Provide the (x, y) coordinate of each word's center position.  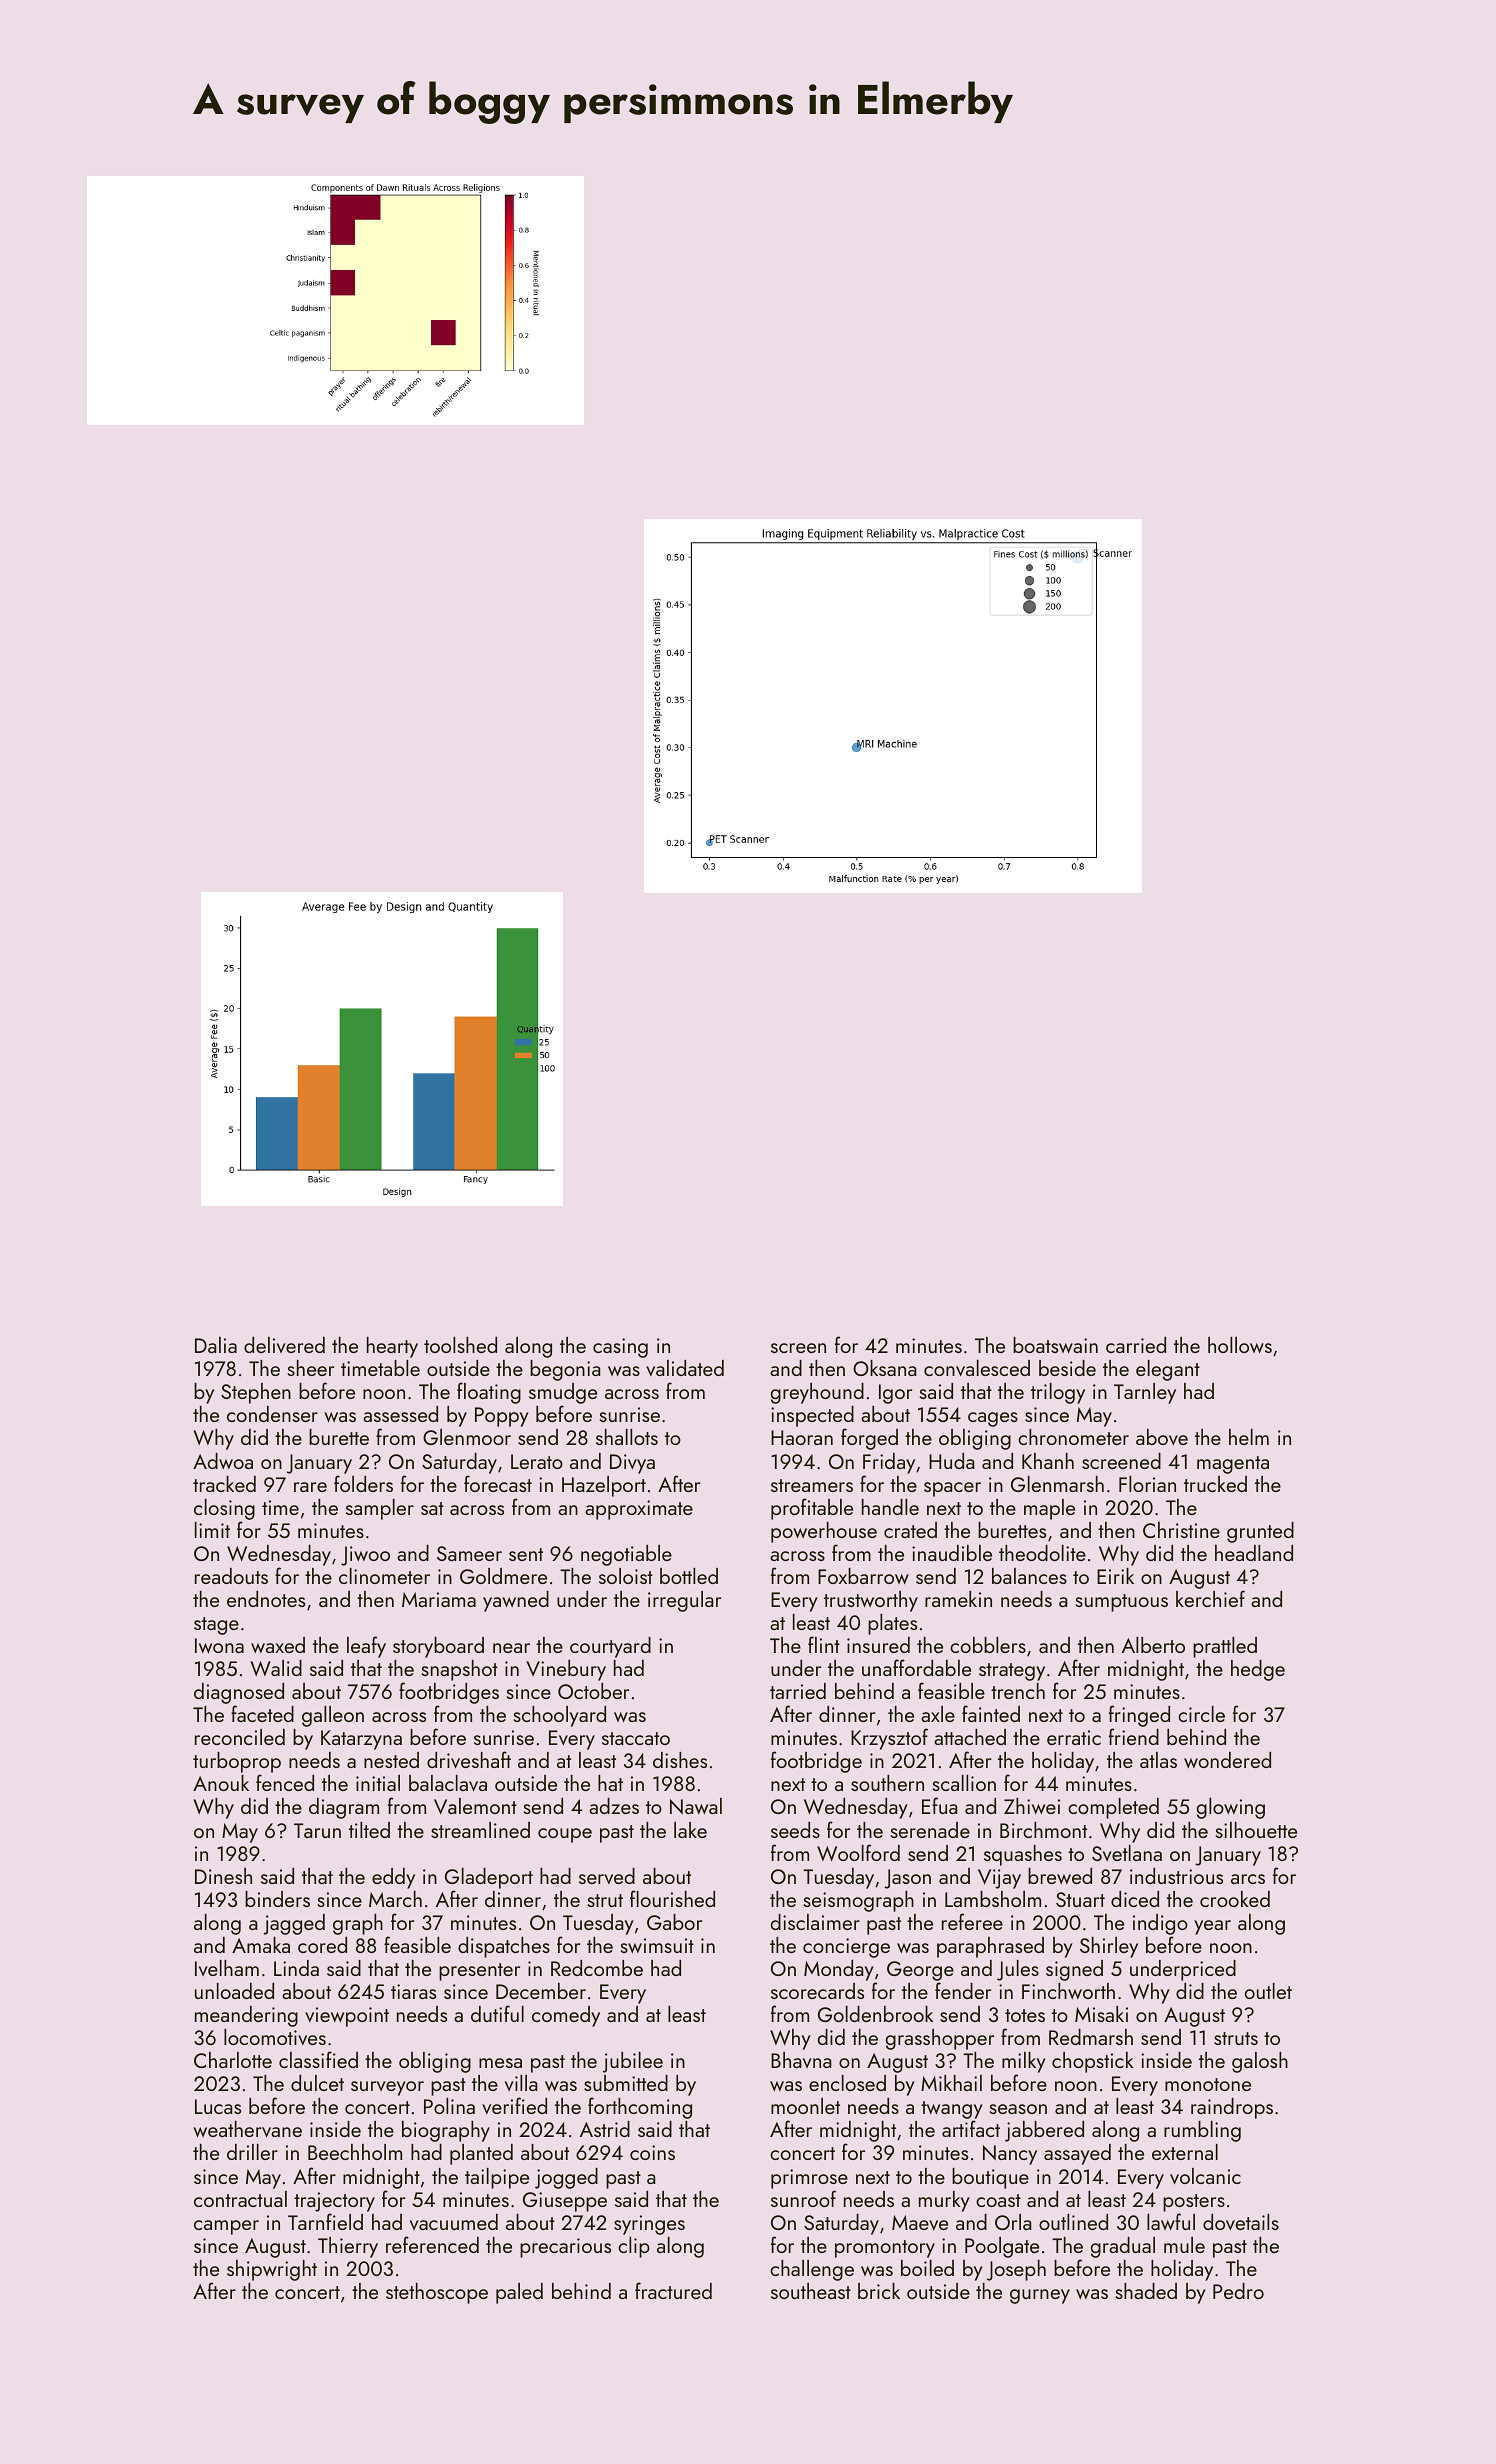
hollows (1240, 1345)
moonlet (805, 2106)
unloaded (234, 1991)
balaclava (448, 1783)
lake (690, 1830)
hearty (392, 1347)
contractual (240, 2199)
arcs (1248, 1879)
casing (620, 1348)
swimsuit (657, 1945)
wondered (1227, 1760)
